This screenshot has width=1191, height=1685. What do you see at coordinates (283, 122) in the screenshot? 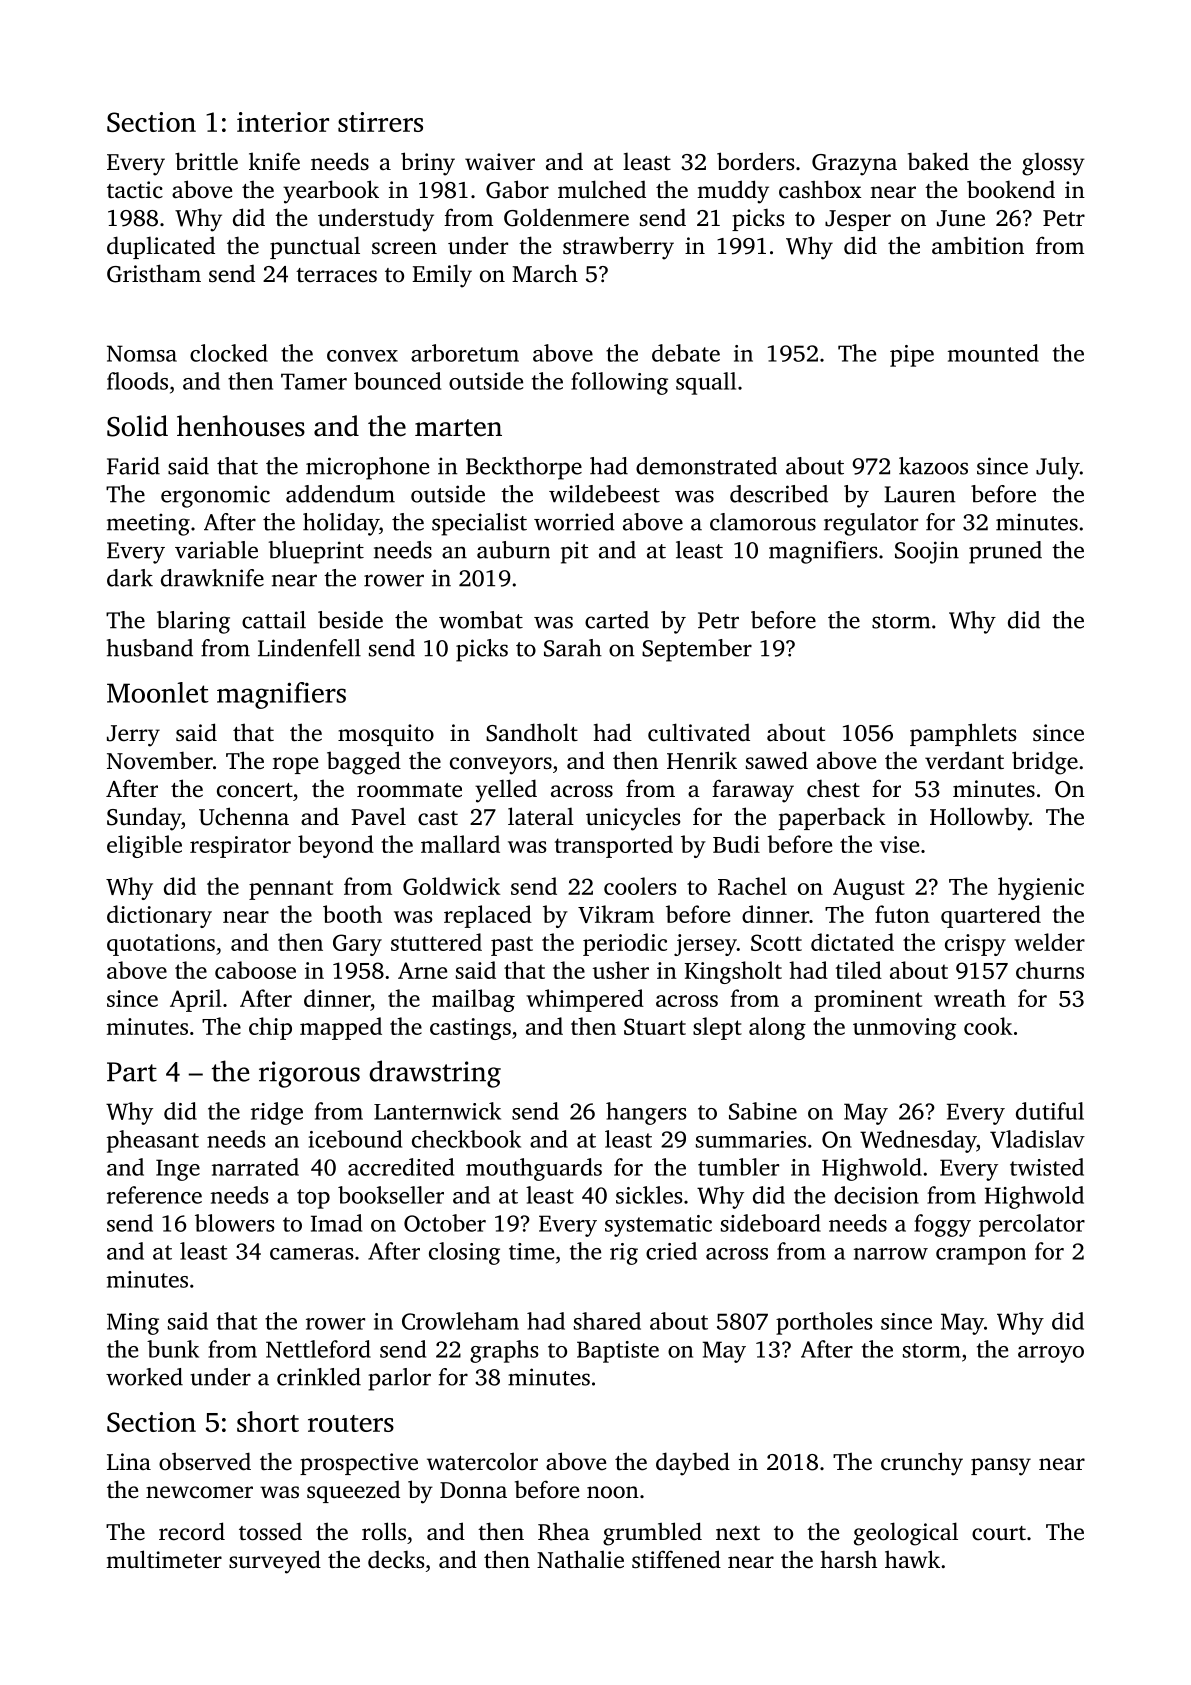
I see `interior` at bounding box center [283, 122].
